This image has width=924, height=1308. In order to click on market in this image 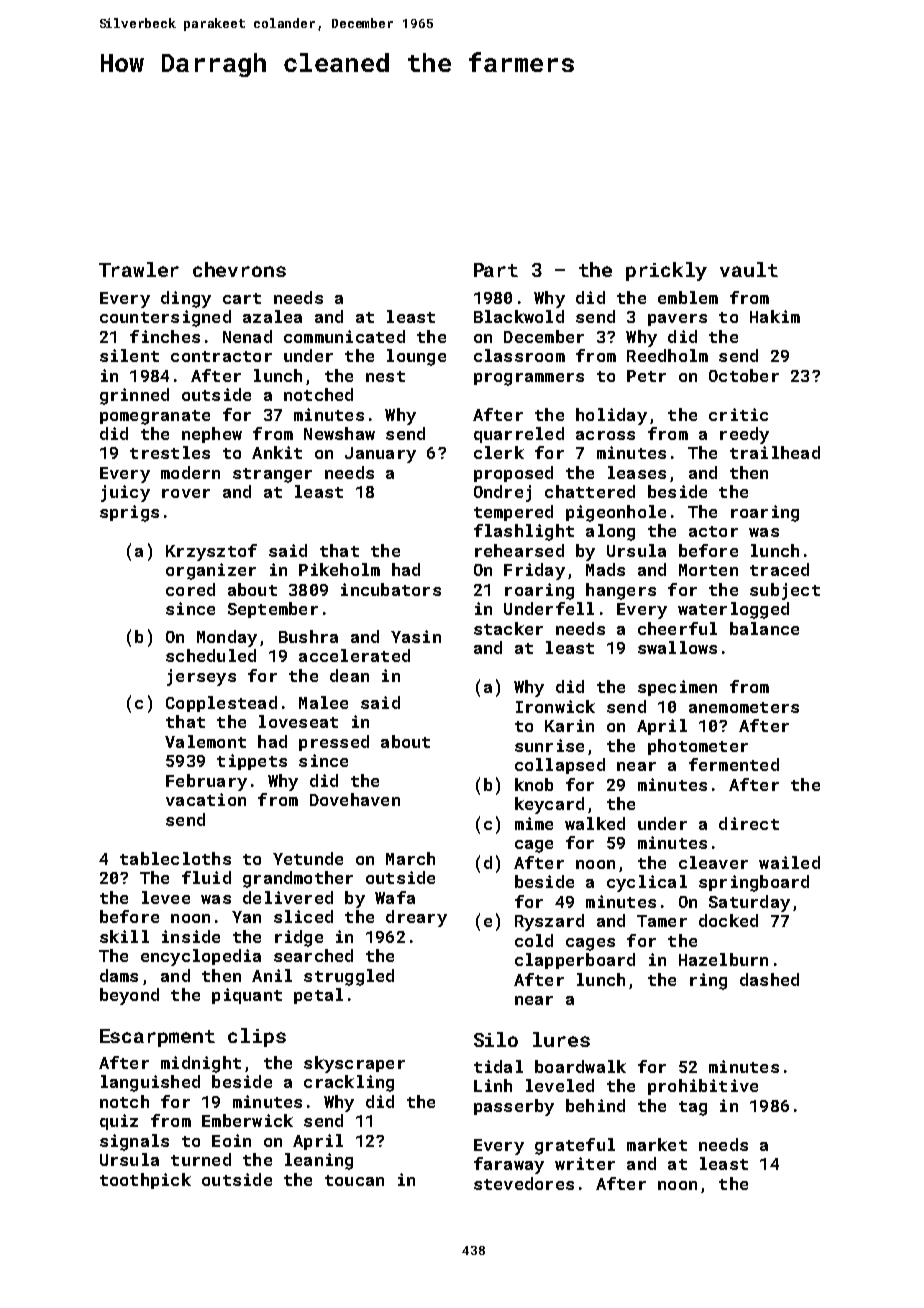, I will do `click(657, 1144)`.
